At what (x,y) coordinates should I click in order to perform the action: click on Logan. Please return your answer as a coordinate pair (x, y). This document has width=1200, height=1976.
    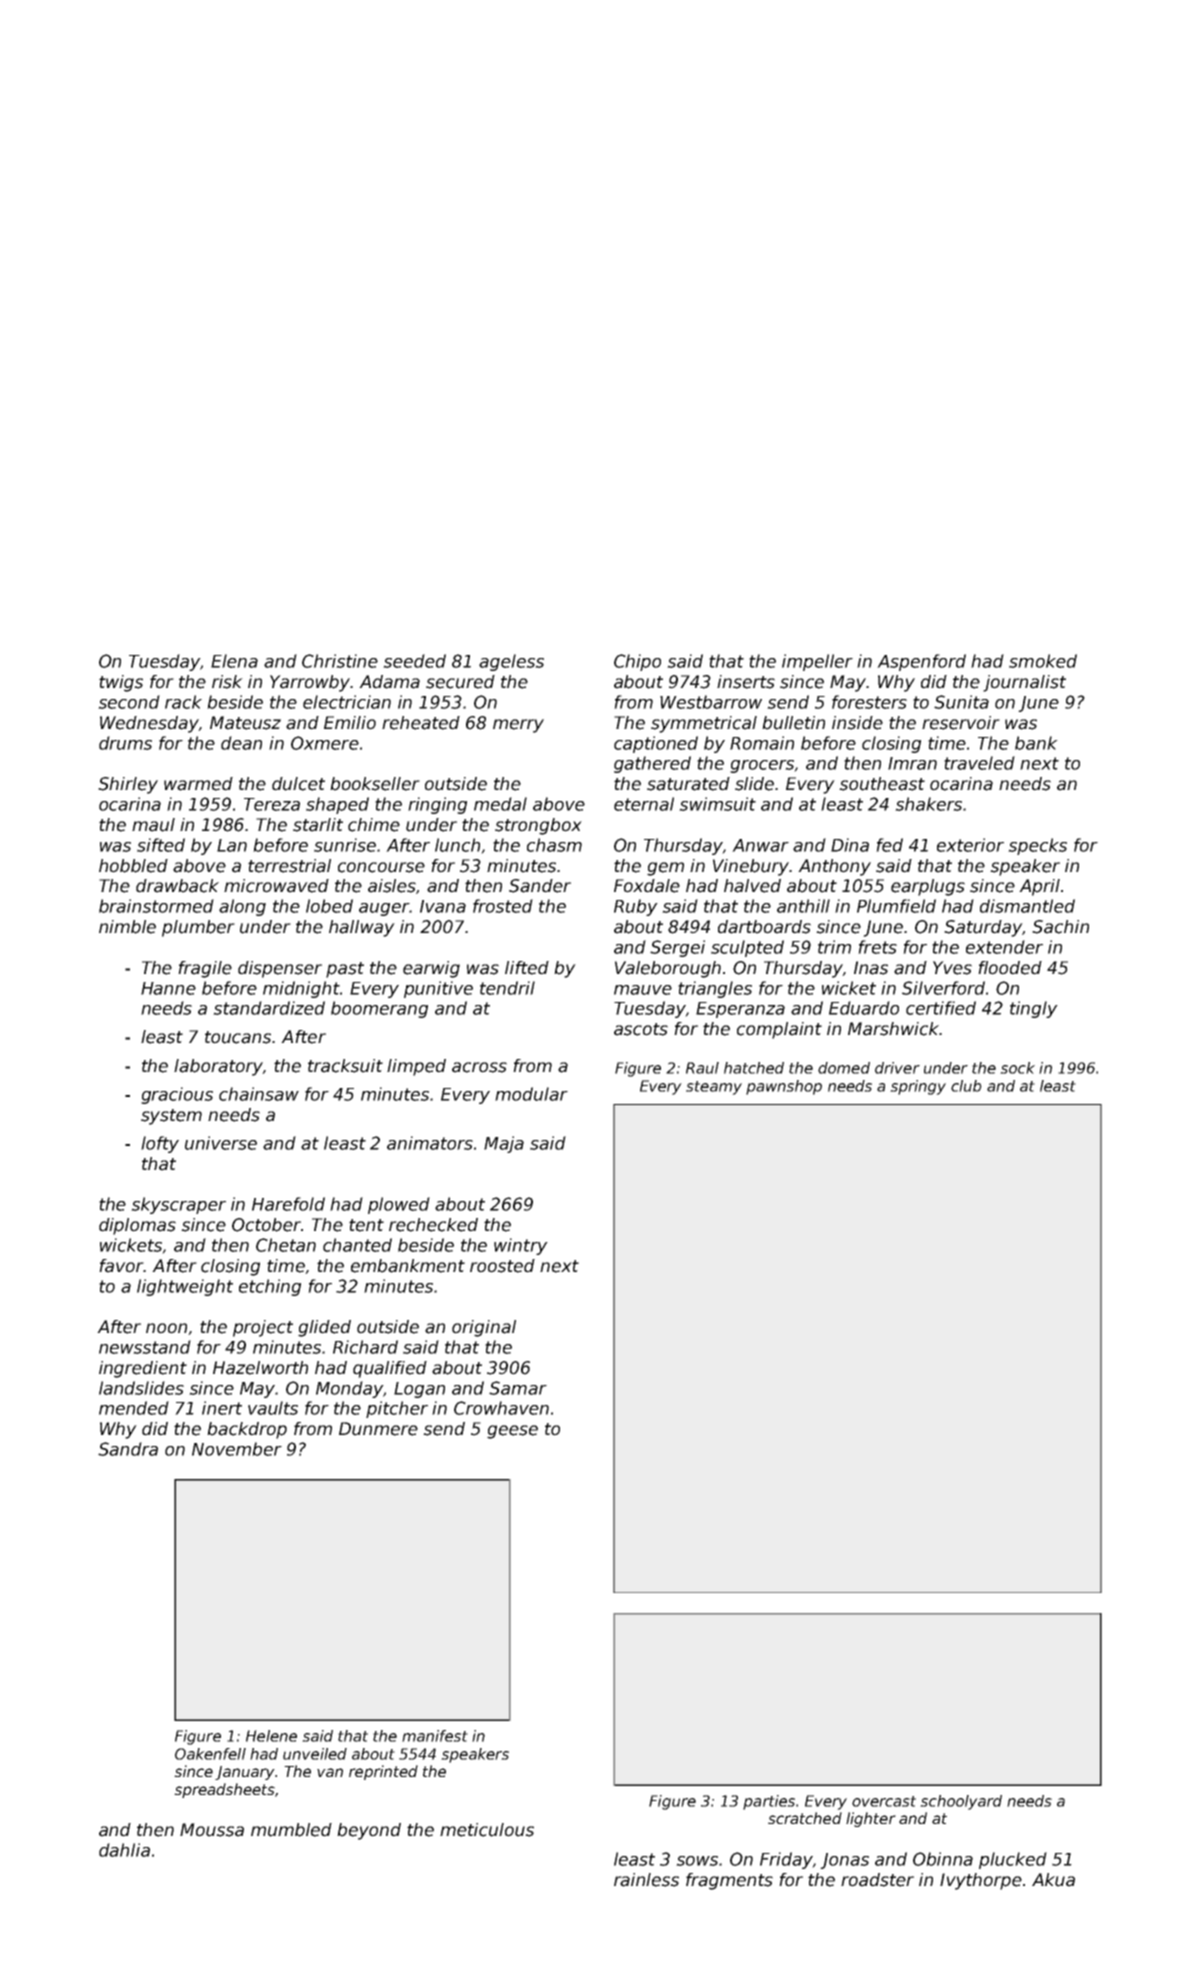
    Looking at the image, I should click on (419, 1390).
